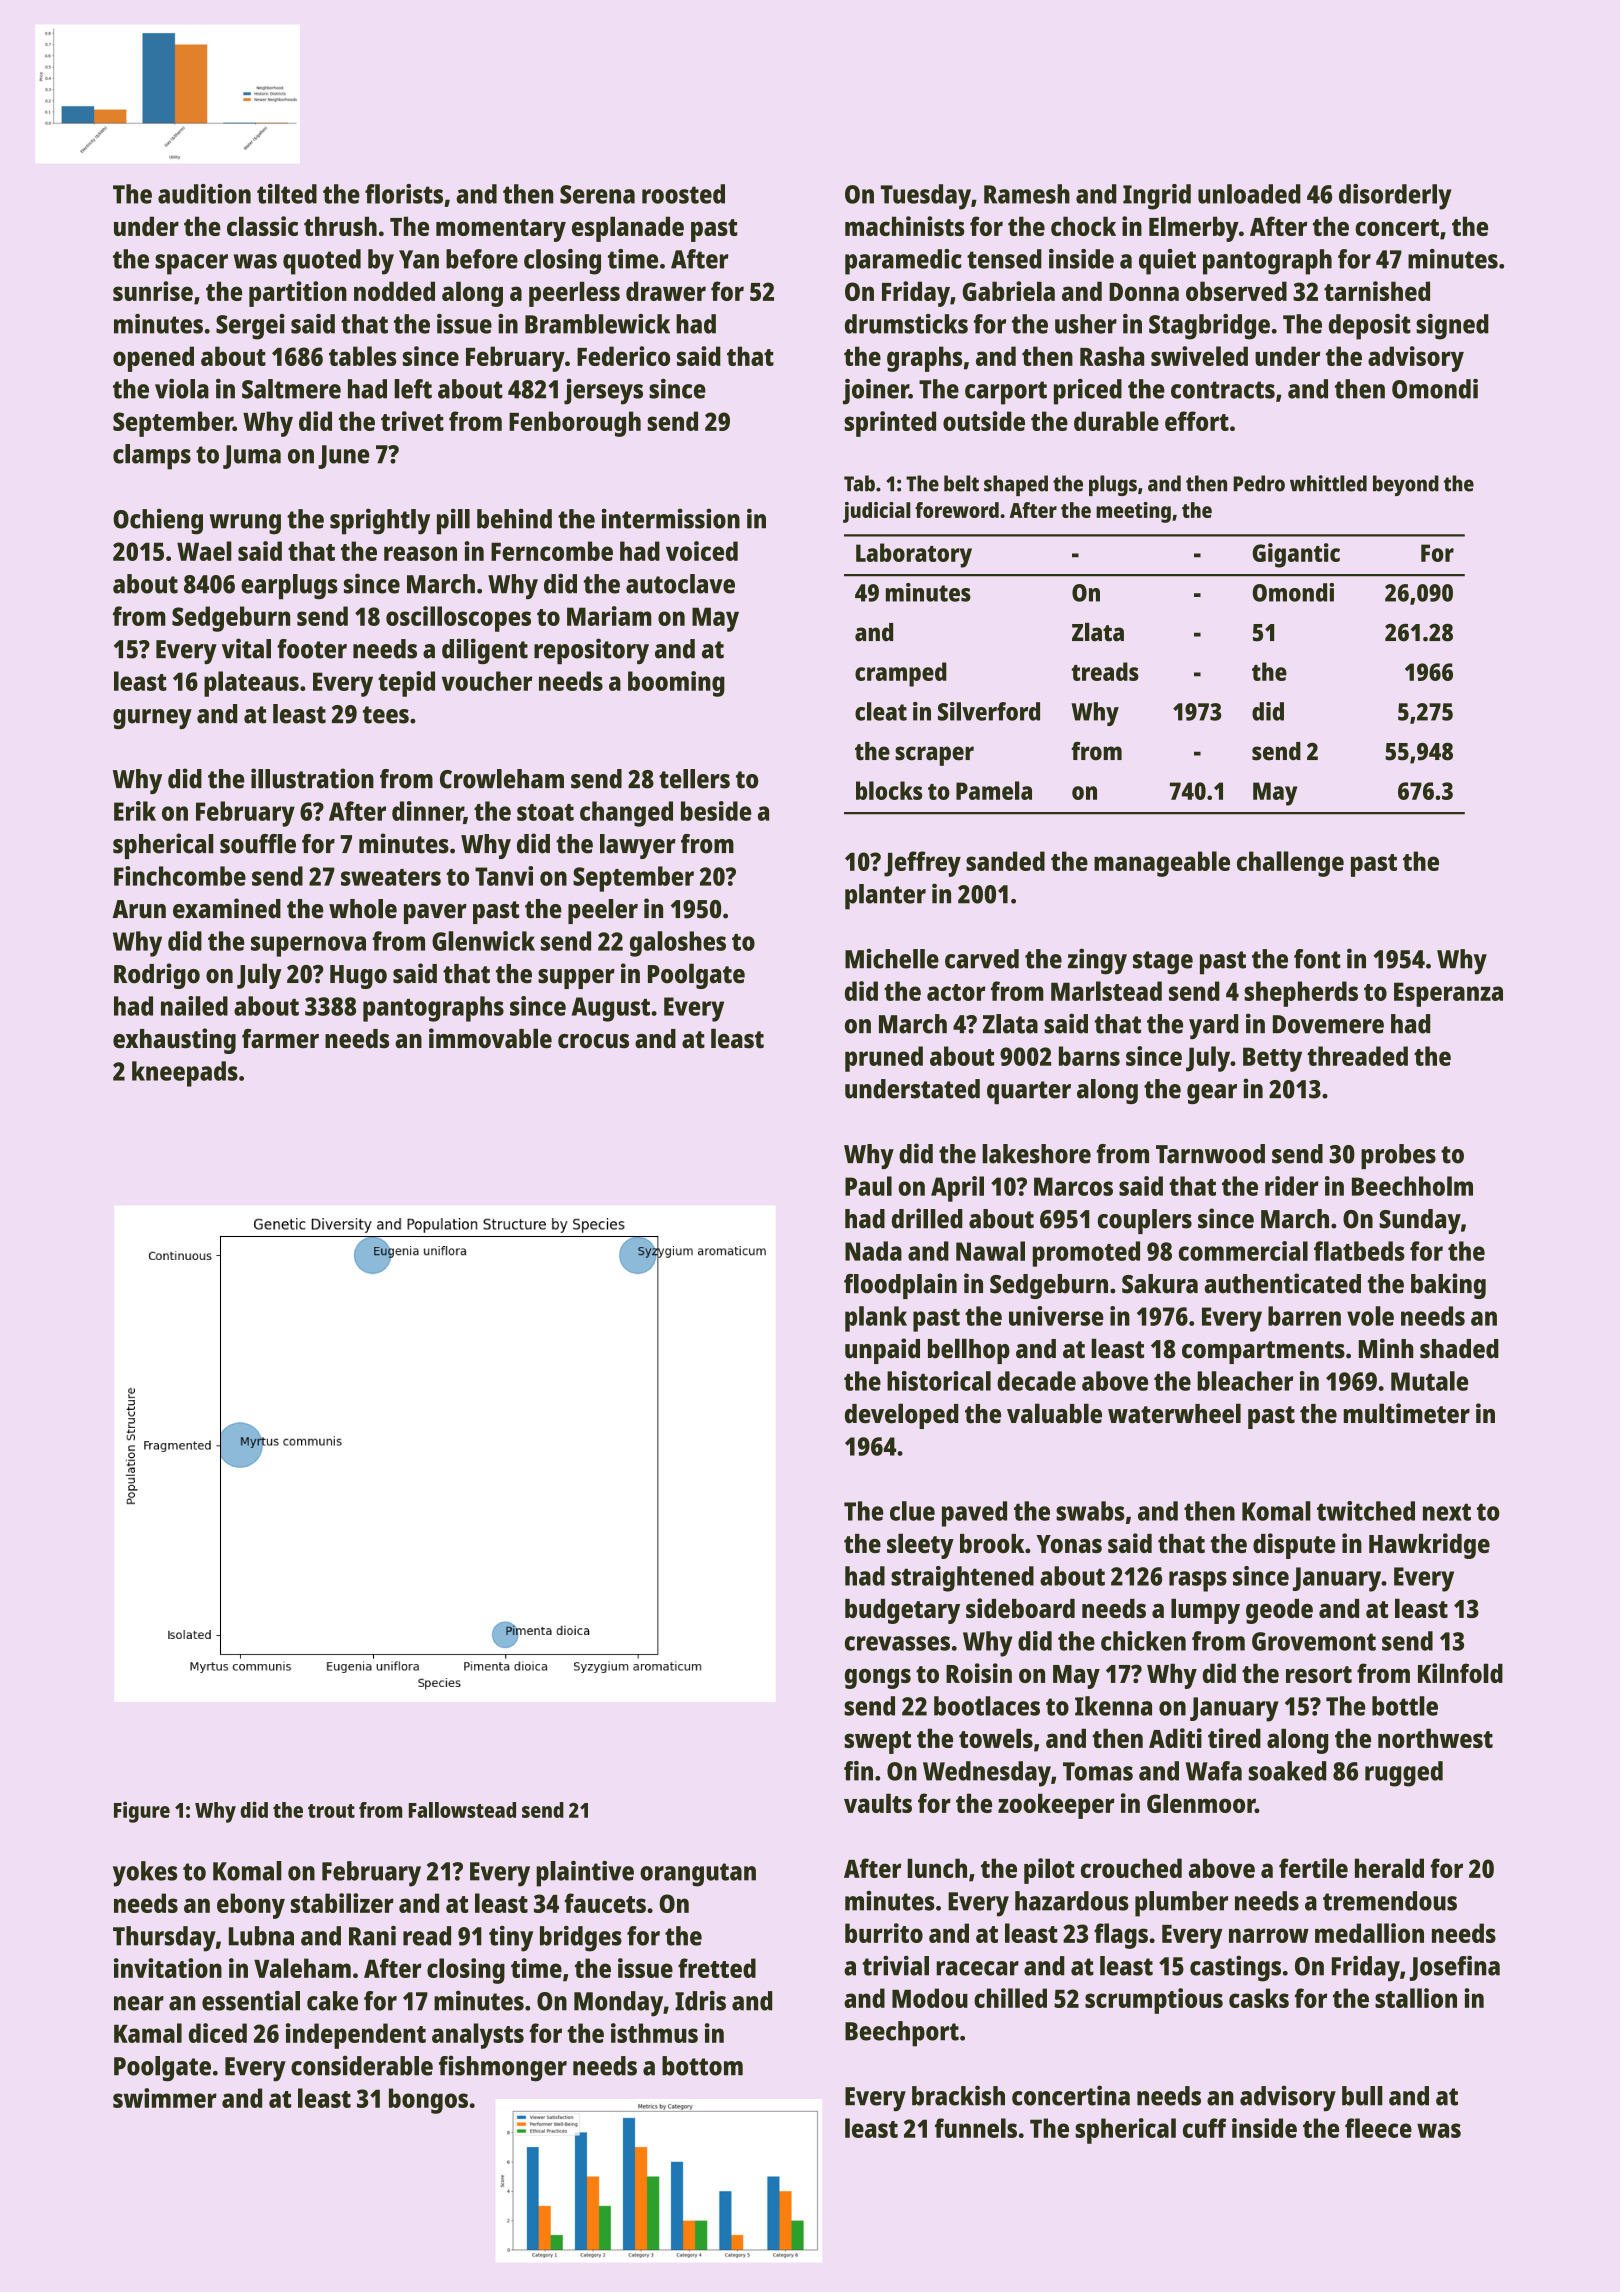 This screenshot has width=1620, height=2292. Describe the element at coordinates (462, 1810) in the screenshot. I see `Fallowstead` at that location.
